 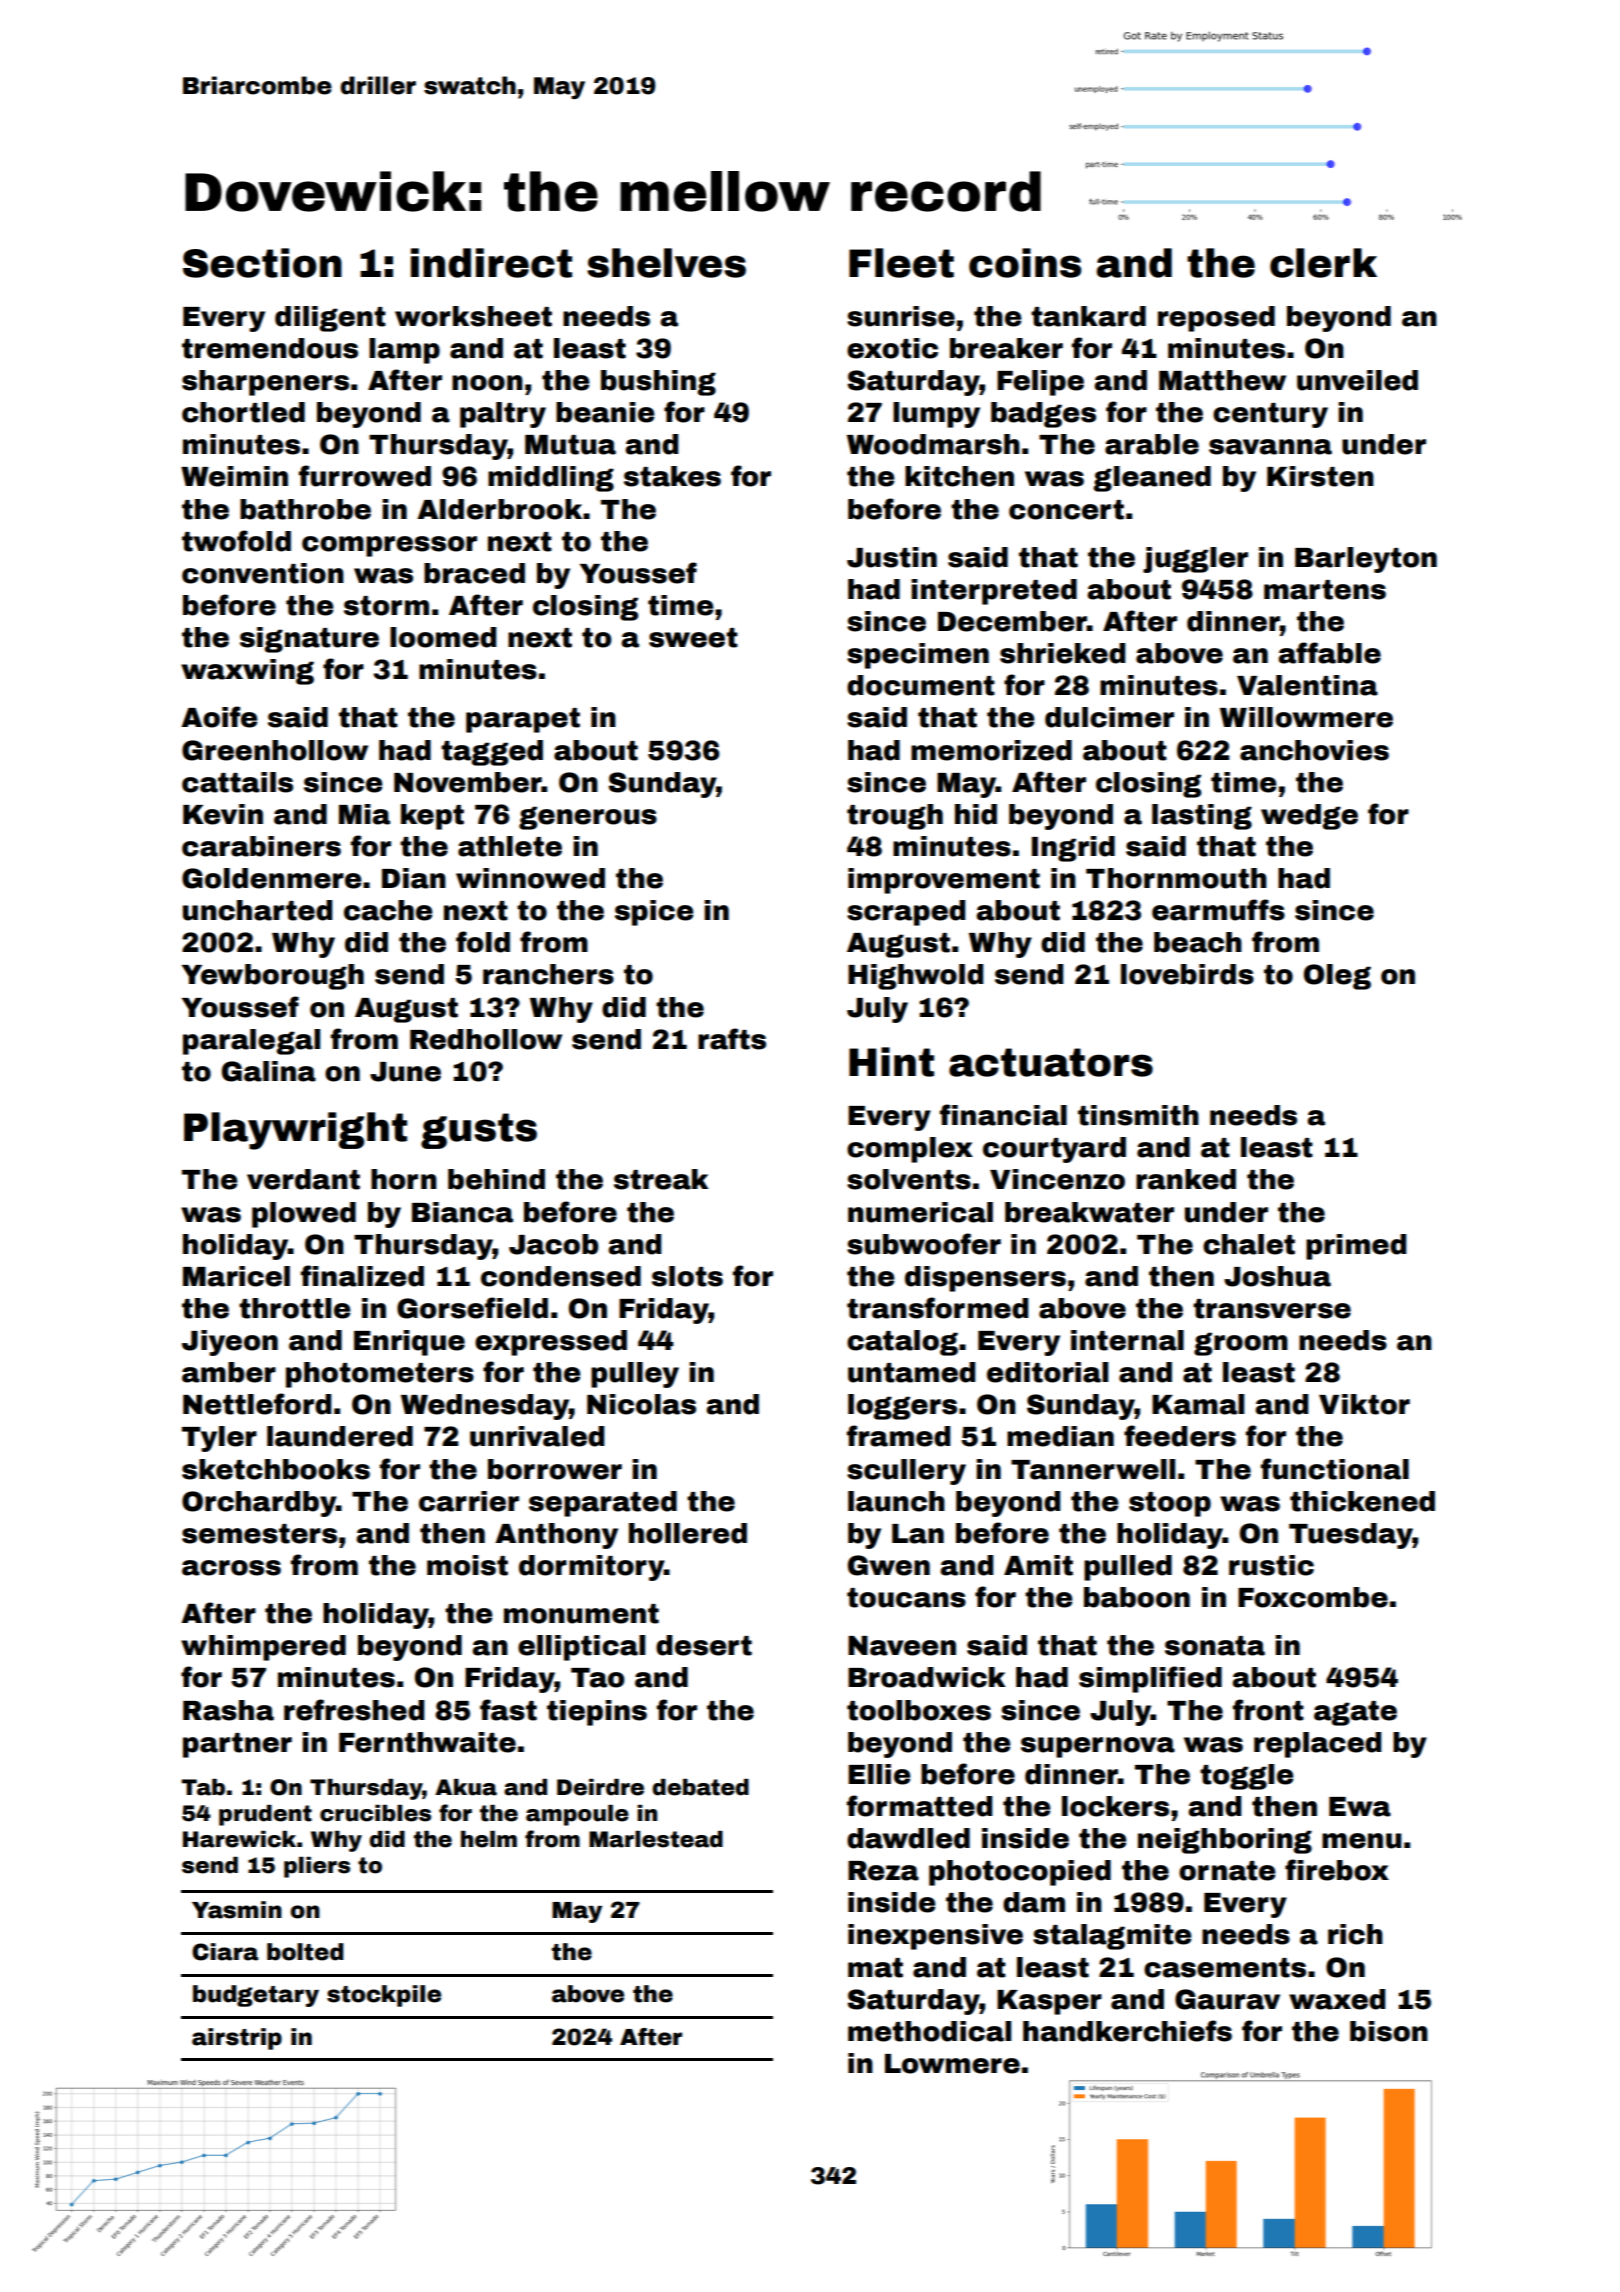 I want to click on Valentina, so click(x=1307, y=685).
